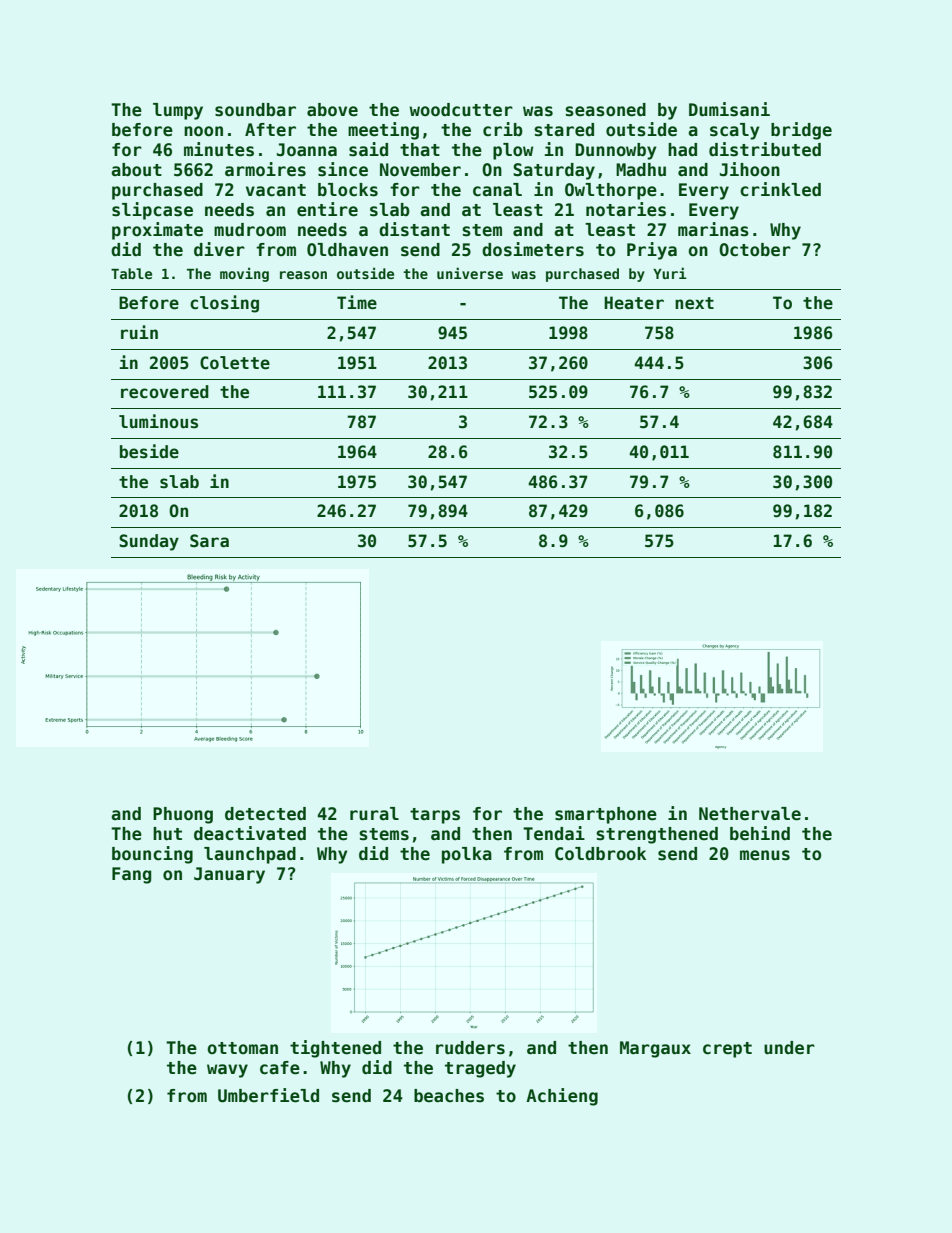  Describe the element at coordinates (634, 303) in the screenshot. I see `Heater` at that location.
